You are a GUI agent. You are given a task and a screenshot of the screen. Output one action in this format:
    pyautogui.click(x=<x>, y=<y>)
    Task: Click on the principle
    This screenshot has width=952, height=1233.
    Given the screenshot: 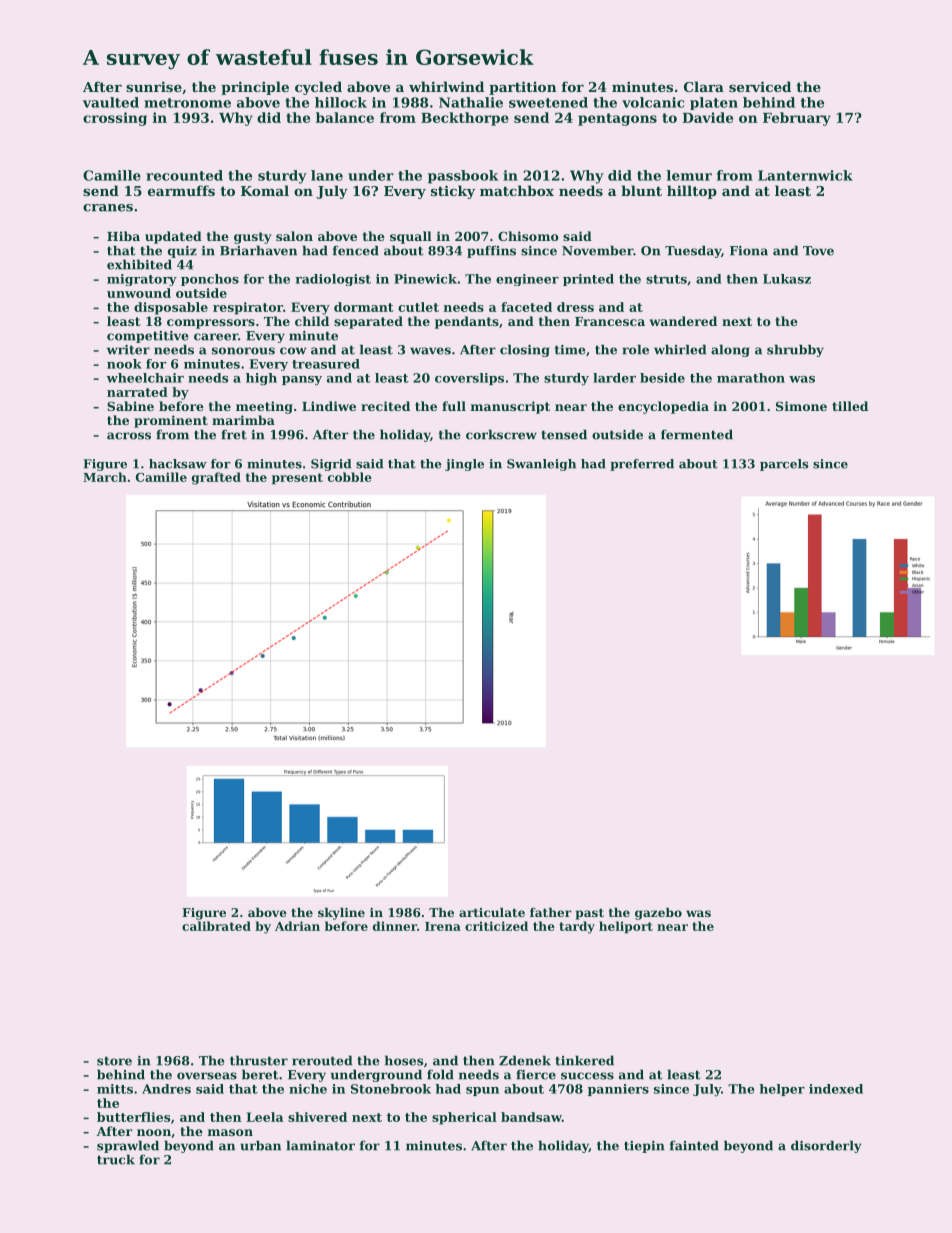 What is the action you would take?
    pyautogui.click(x=255, y=88)
